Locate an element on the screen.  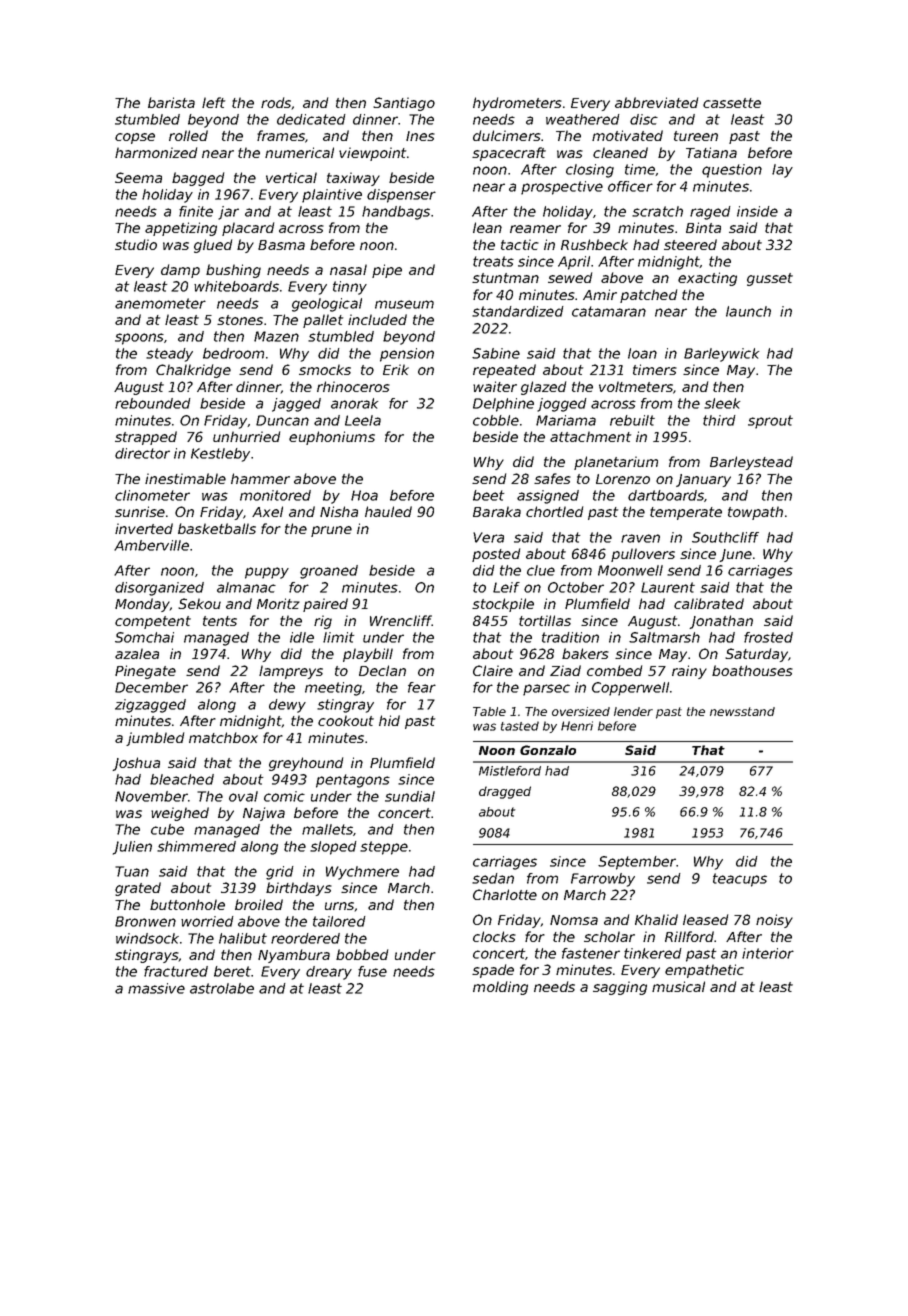
whiteboards is located at coordinates (236, 286).
